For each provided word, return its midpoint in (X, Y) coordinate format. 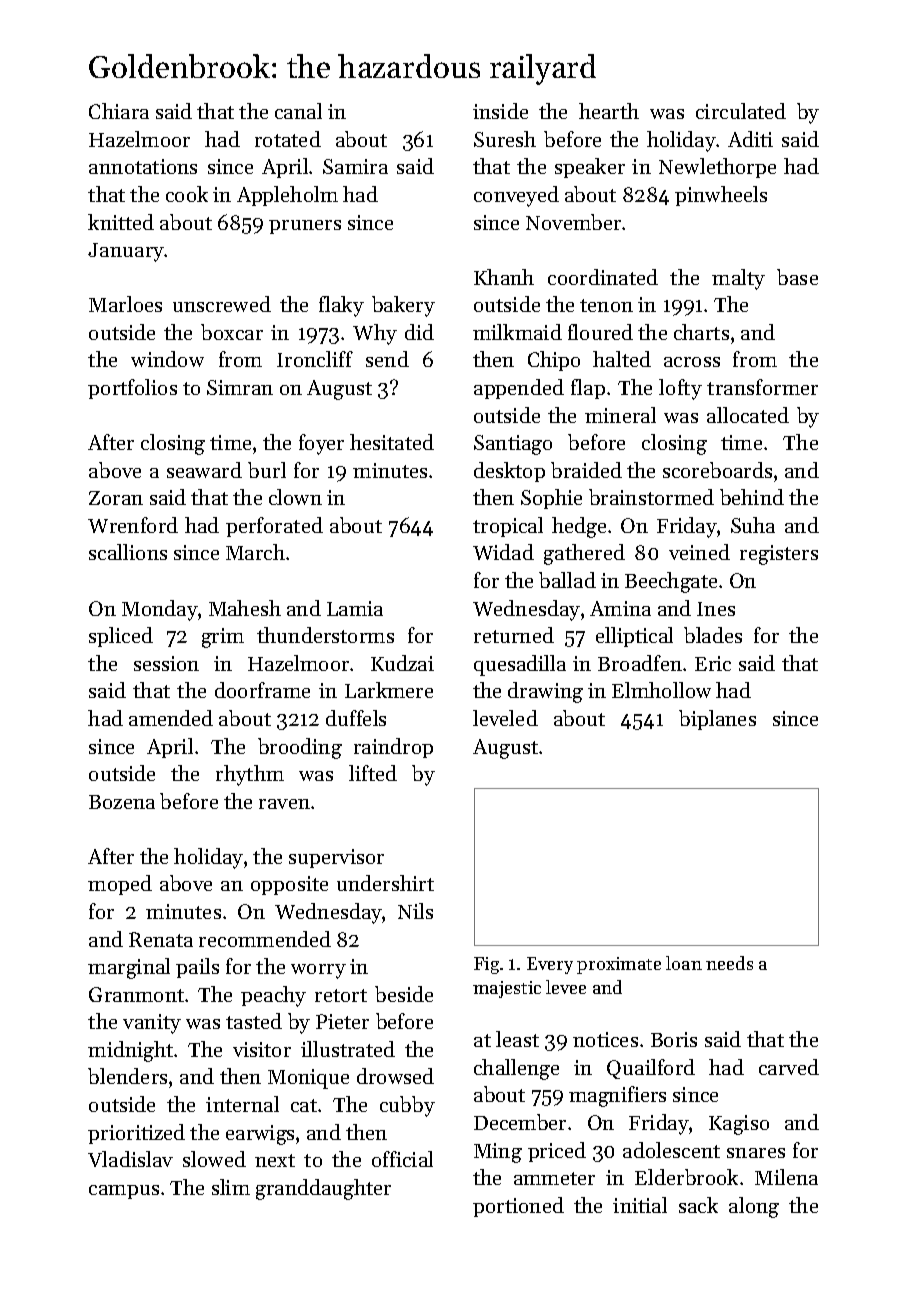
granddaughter (323, 1189)
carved (789, 1067)
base (797, 277)
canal (298, 111)
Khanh (504, 277)
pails (197, 968)
